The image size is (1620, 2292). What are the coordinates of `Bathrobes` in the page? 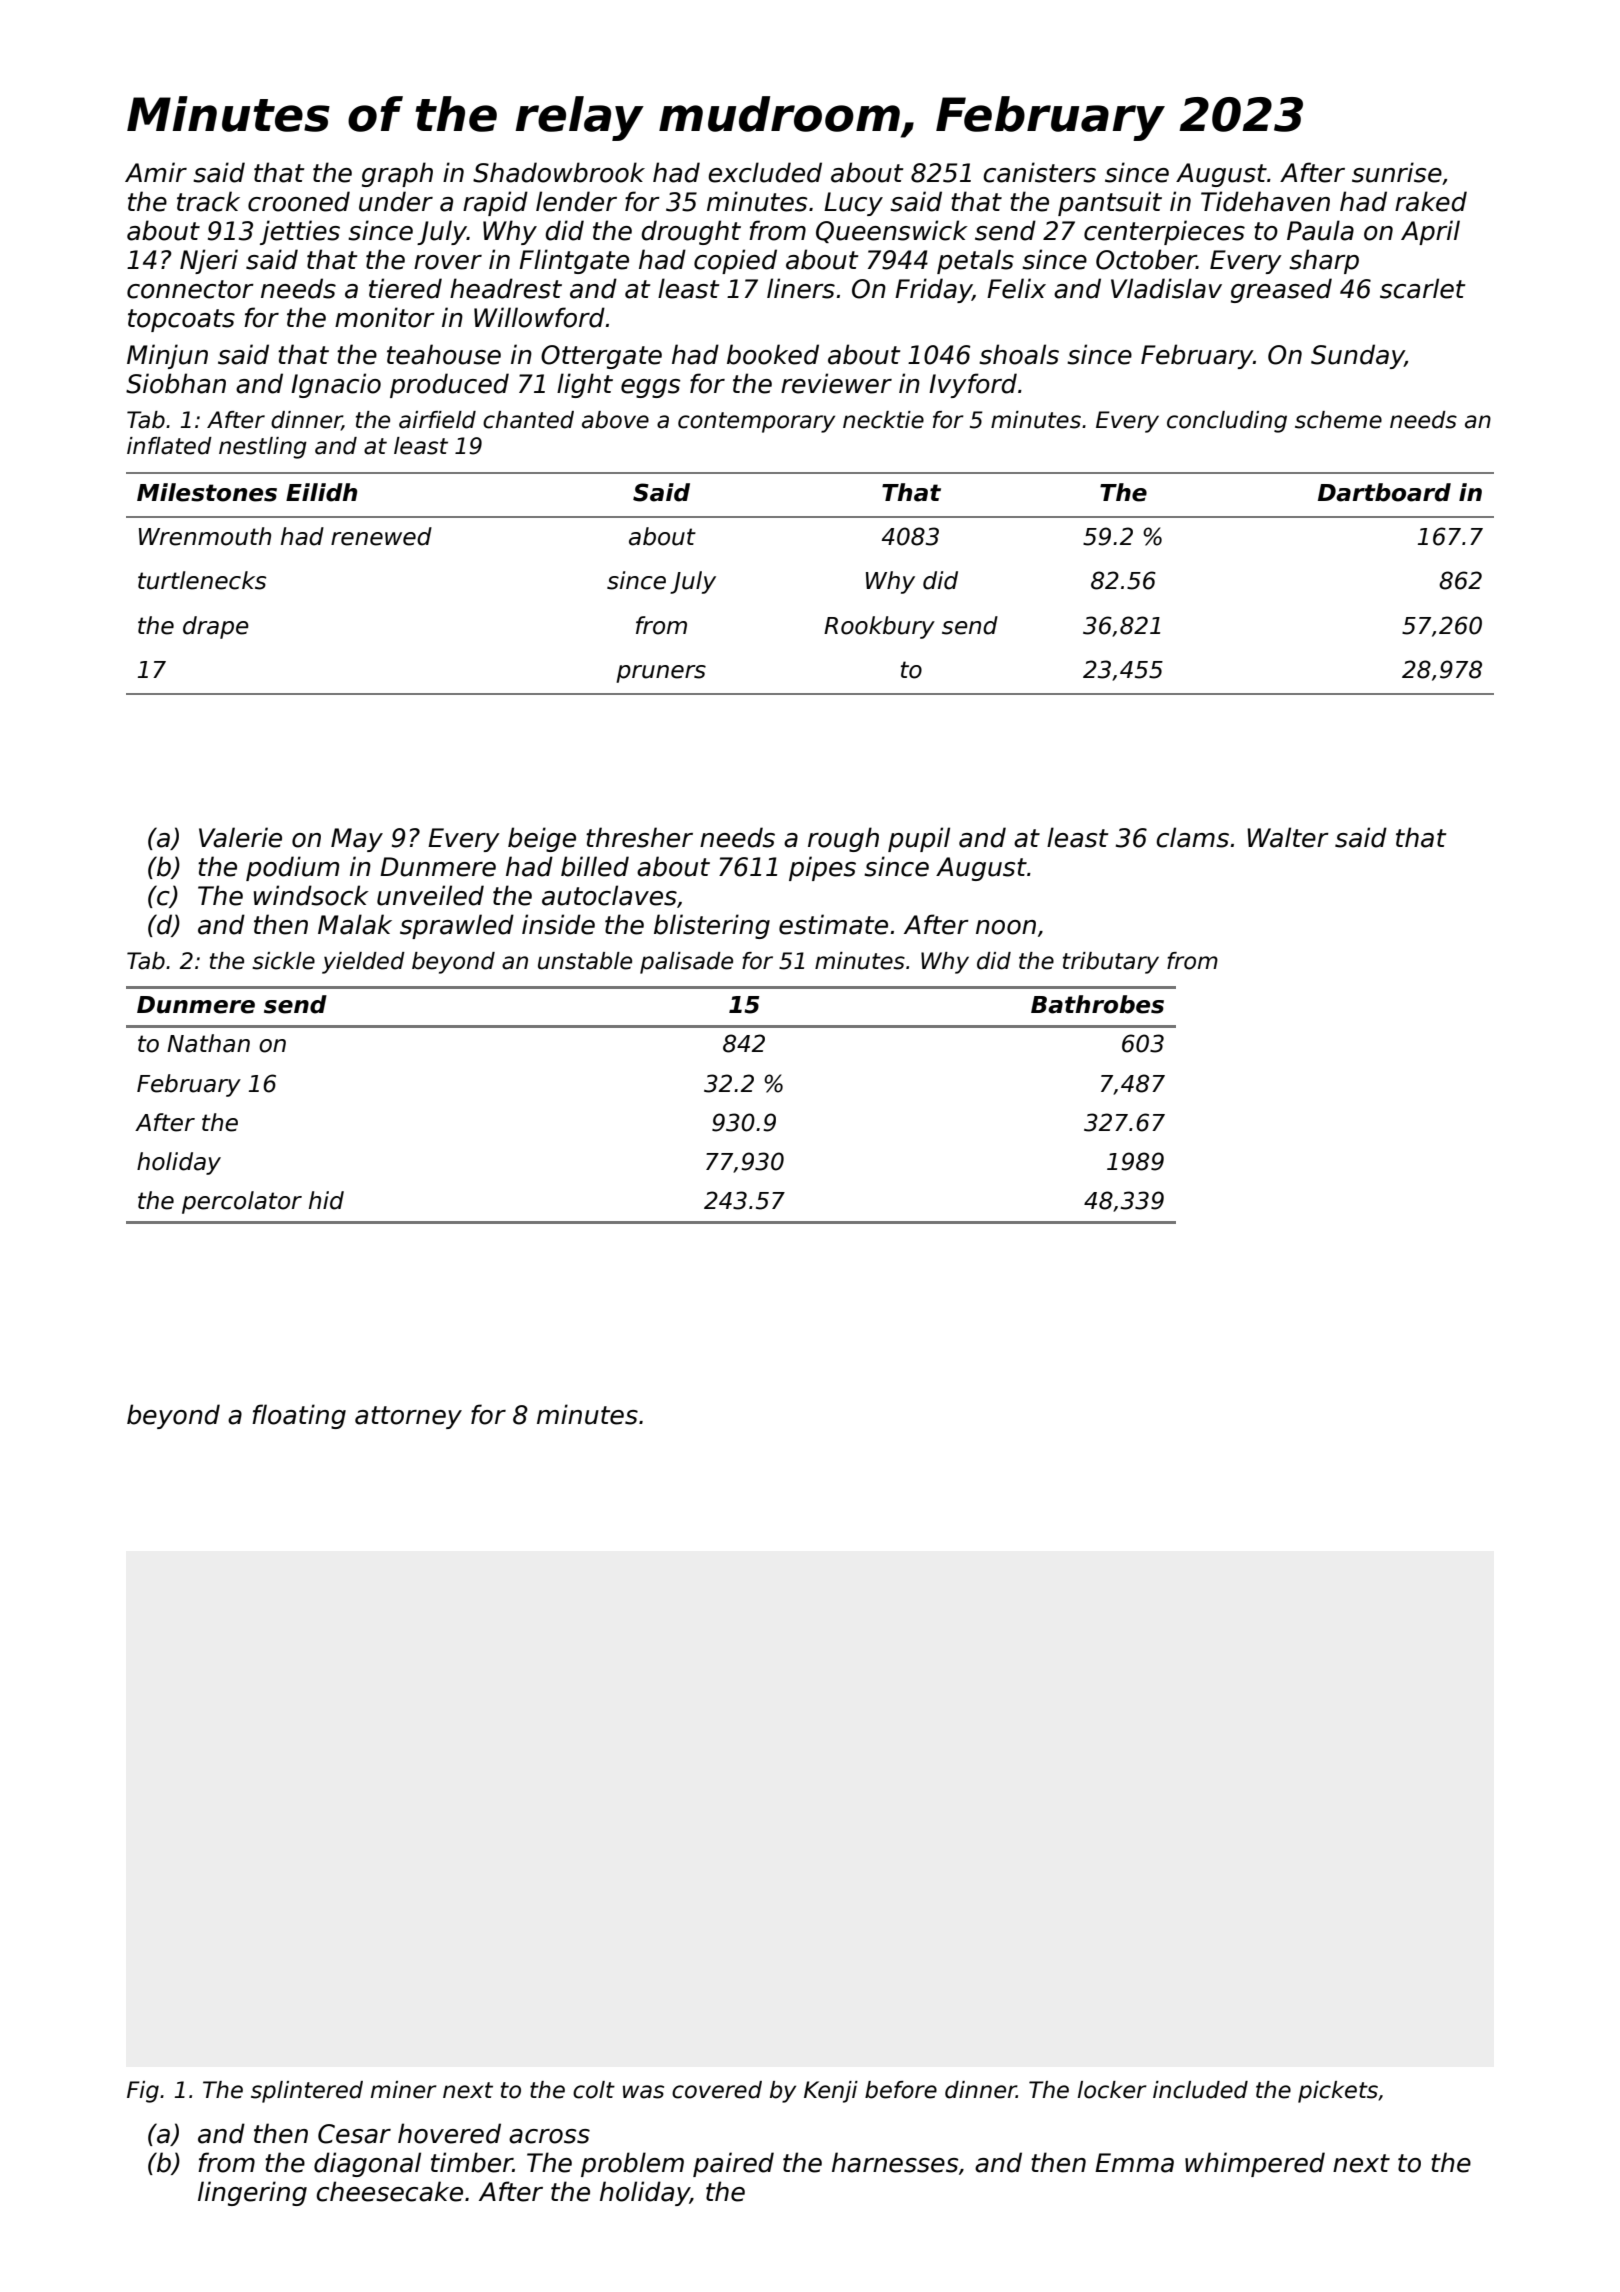 It's located at (1097, 1004).
